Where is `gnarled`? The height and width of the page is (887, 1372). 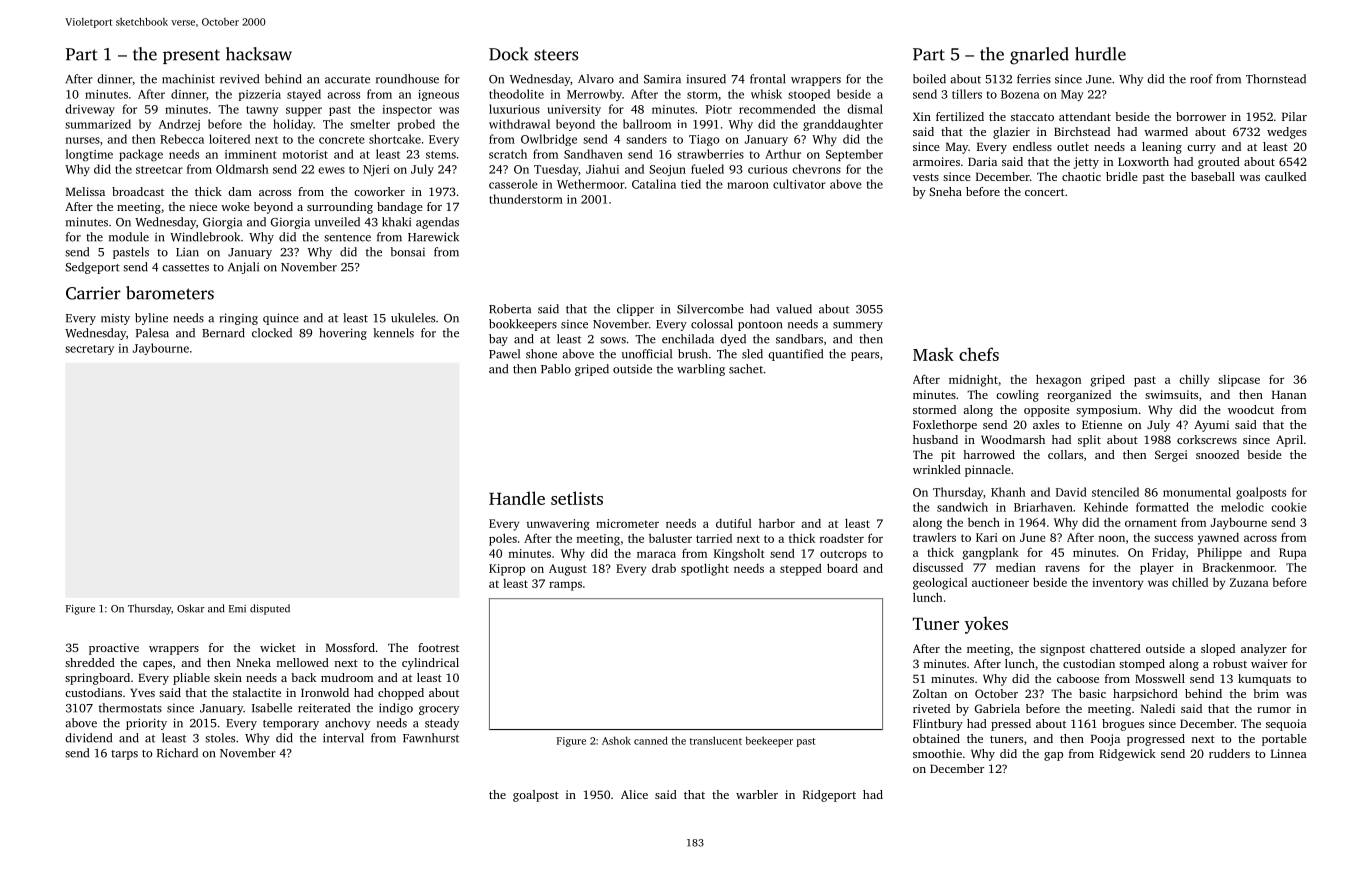
gnarled is located at coordinates (1039, 56).
